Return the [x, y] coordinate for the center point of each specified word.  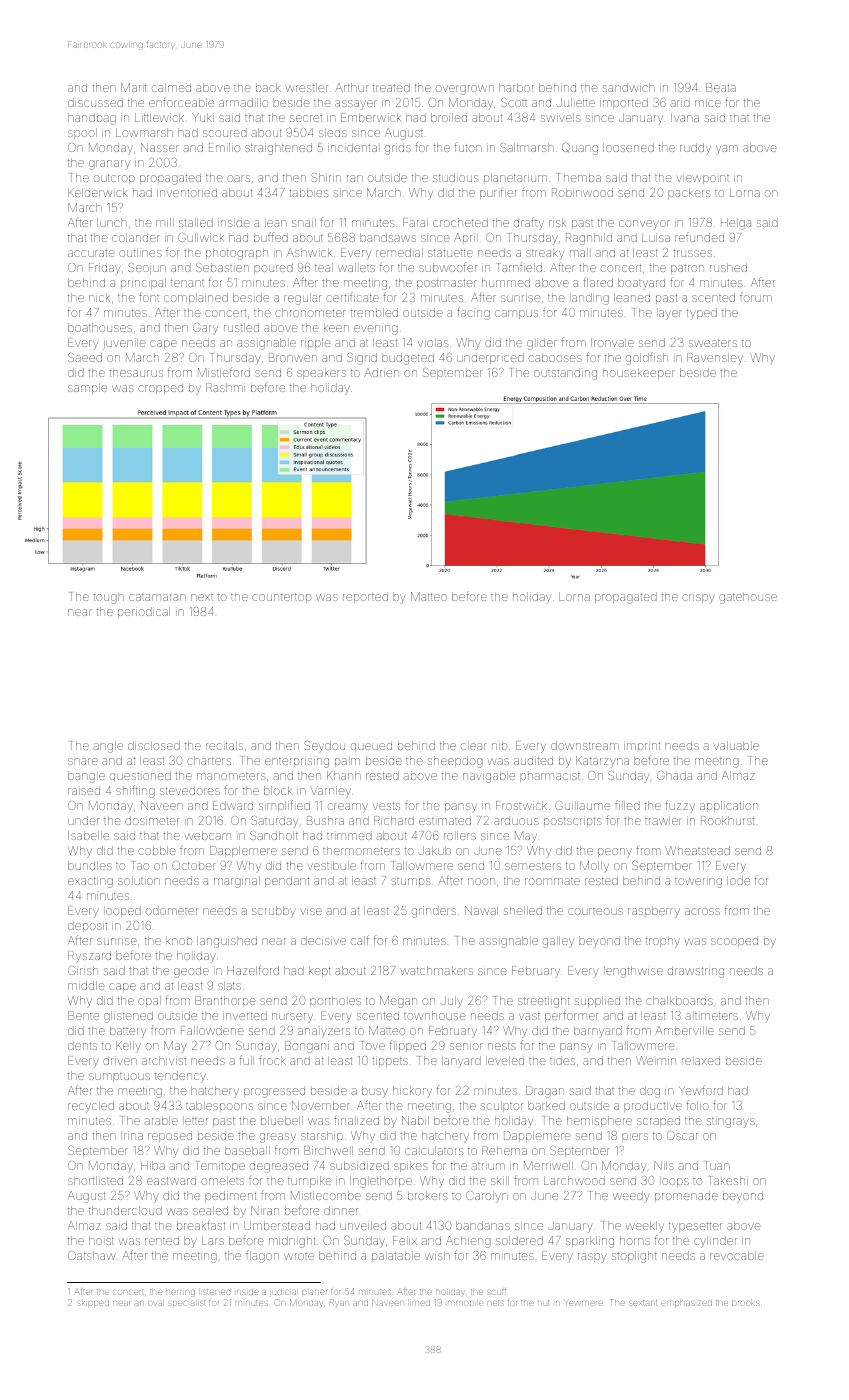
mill [163, 222]
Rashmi [225, 387]
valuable [736, 745]
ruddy [695, 149]
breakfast [201, 1225]
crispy [698, 599]
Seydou [324, 747]
